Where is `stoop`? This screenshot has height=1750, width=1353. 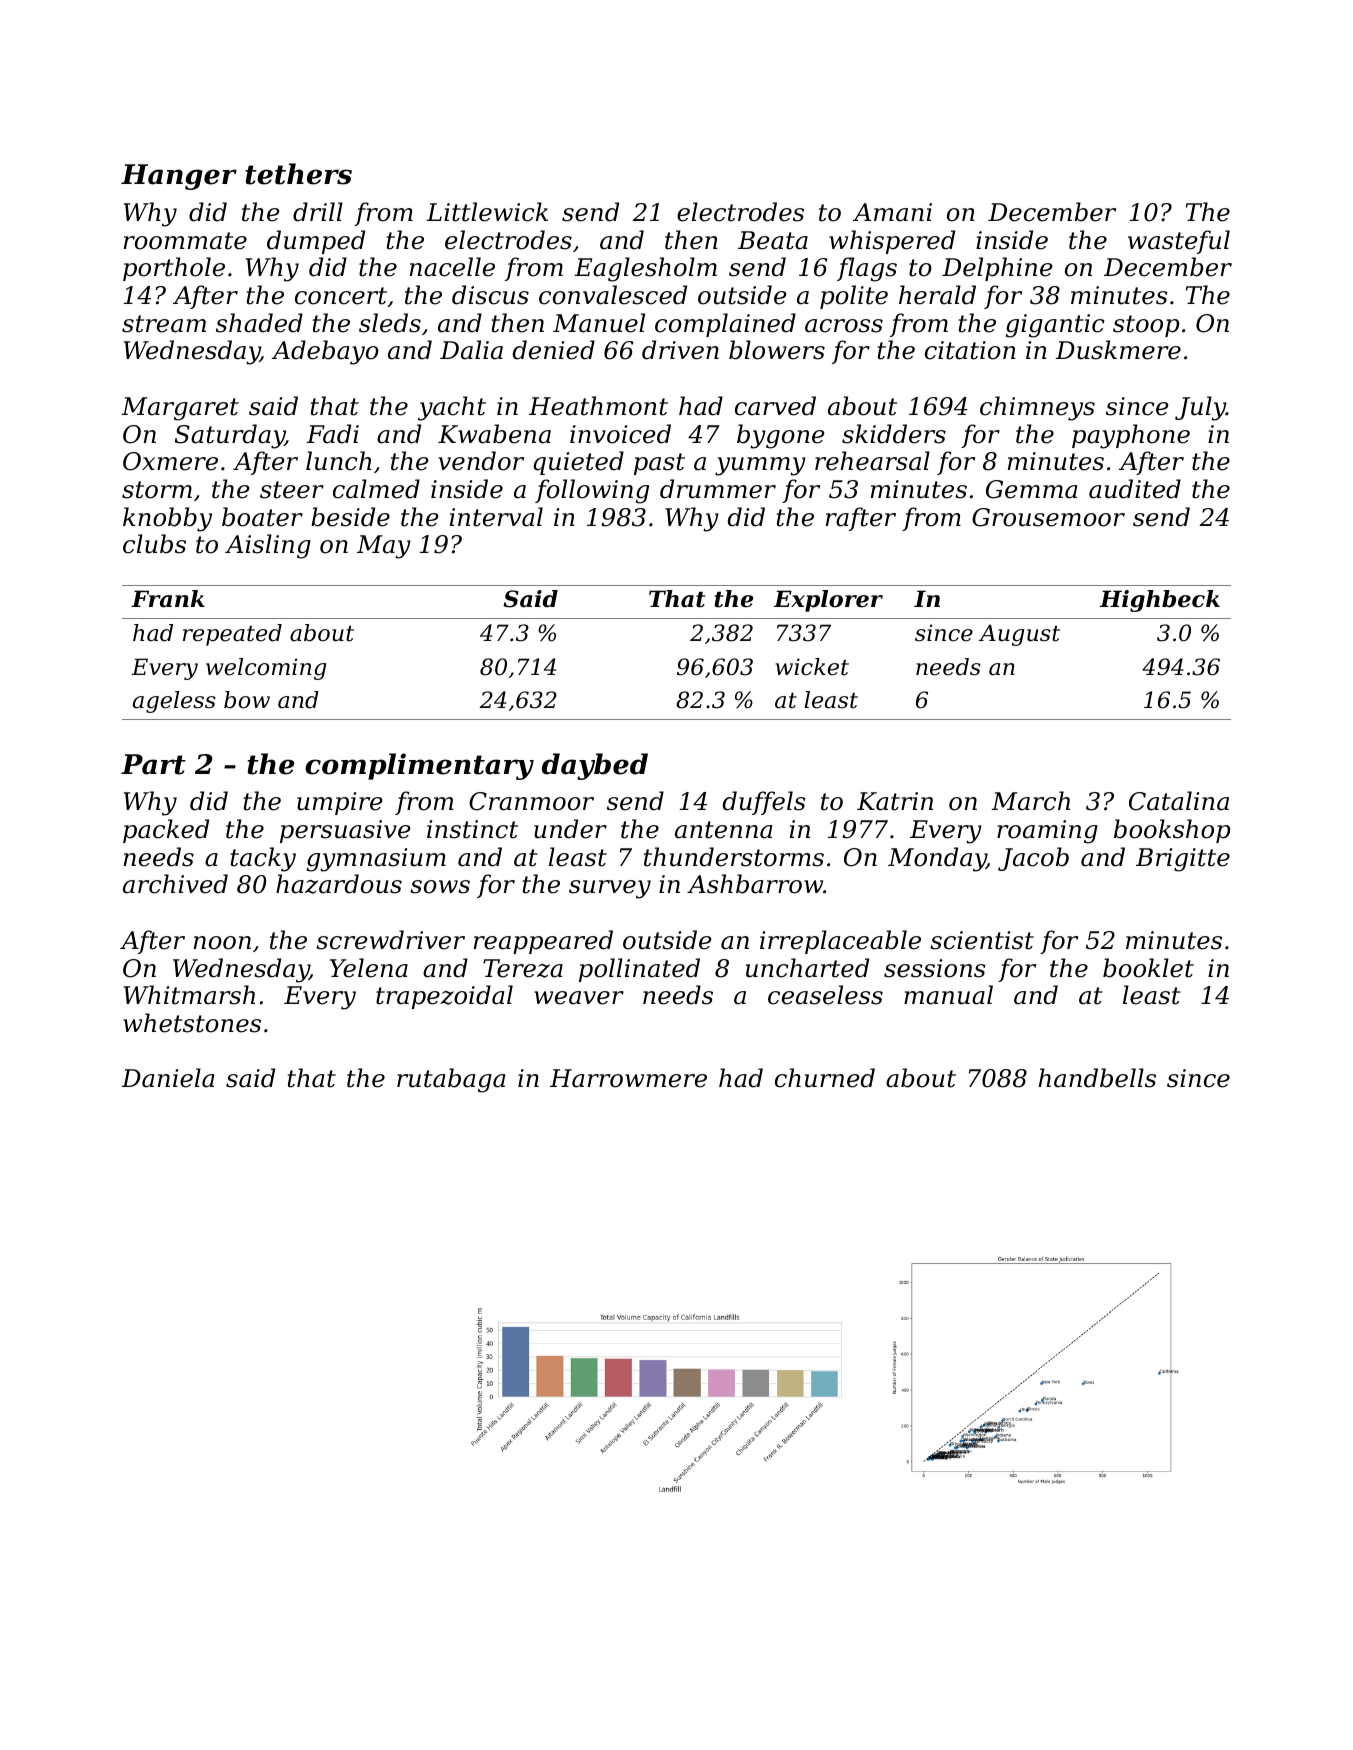 stoop is located at coordinates (1146, 326).
